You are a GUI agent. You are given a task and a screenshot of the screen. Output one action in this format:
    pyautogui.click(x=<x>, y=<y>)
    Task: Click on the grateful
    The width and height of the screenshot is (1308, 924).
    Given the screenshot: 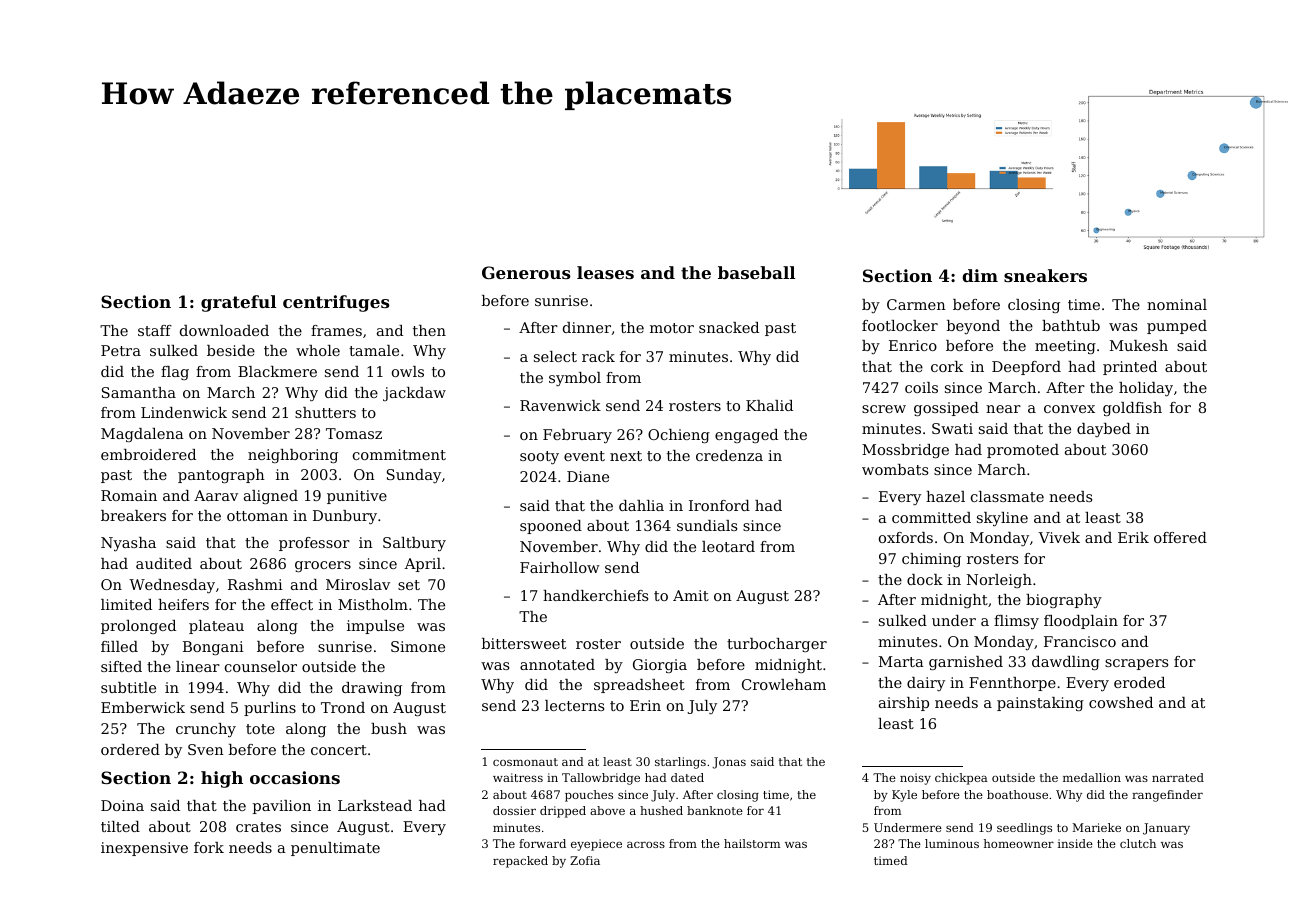 What is the action you would take?
    pyautogui.click(x=238, y=303)
